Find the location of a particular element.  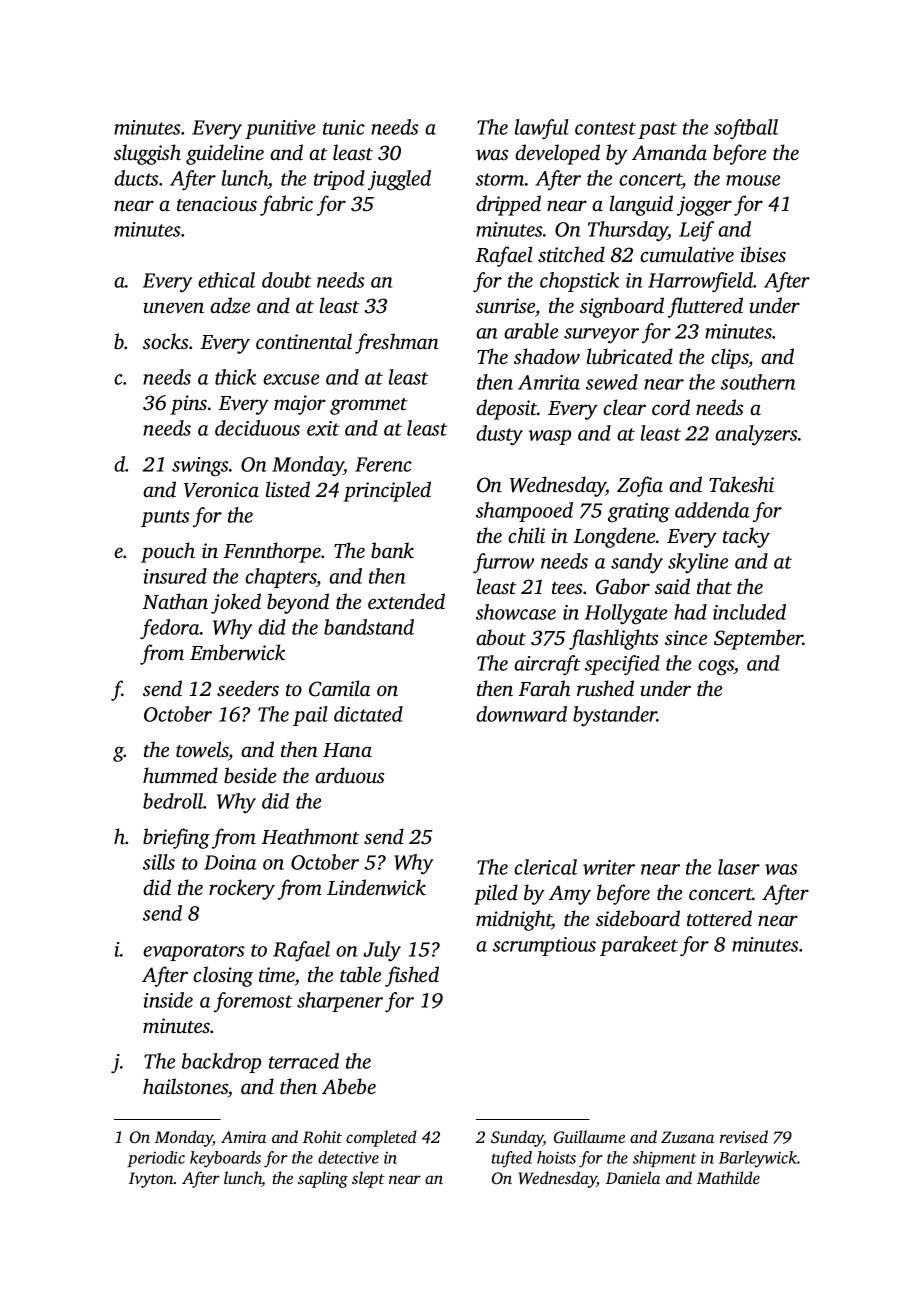

fished is located at coordinates (412, 976).
